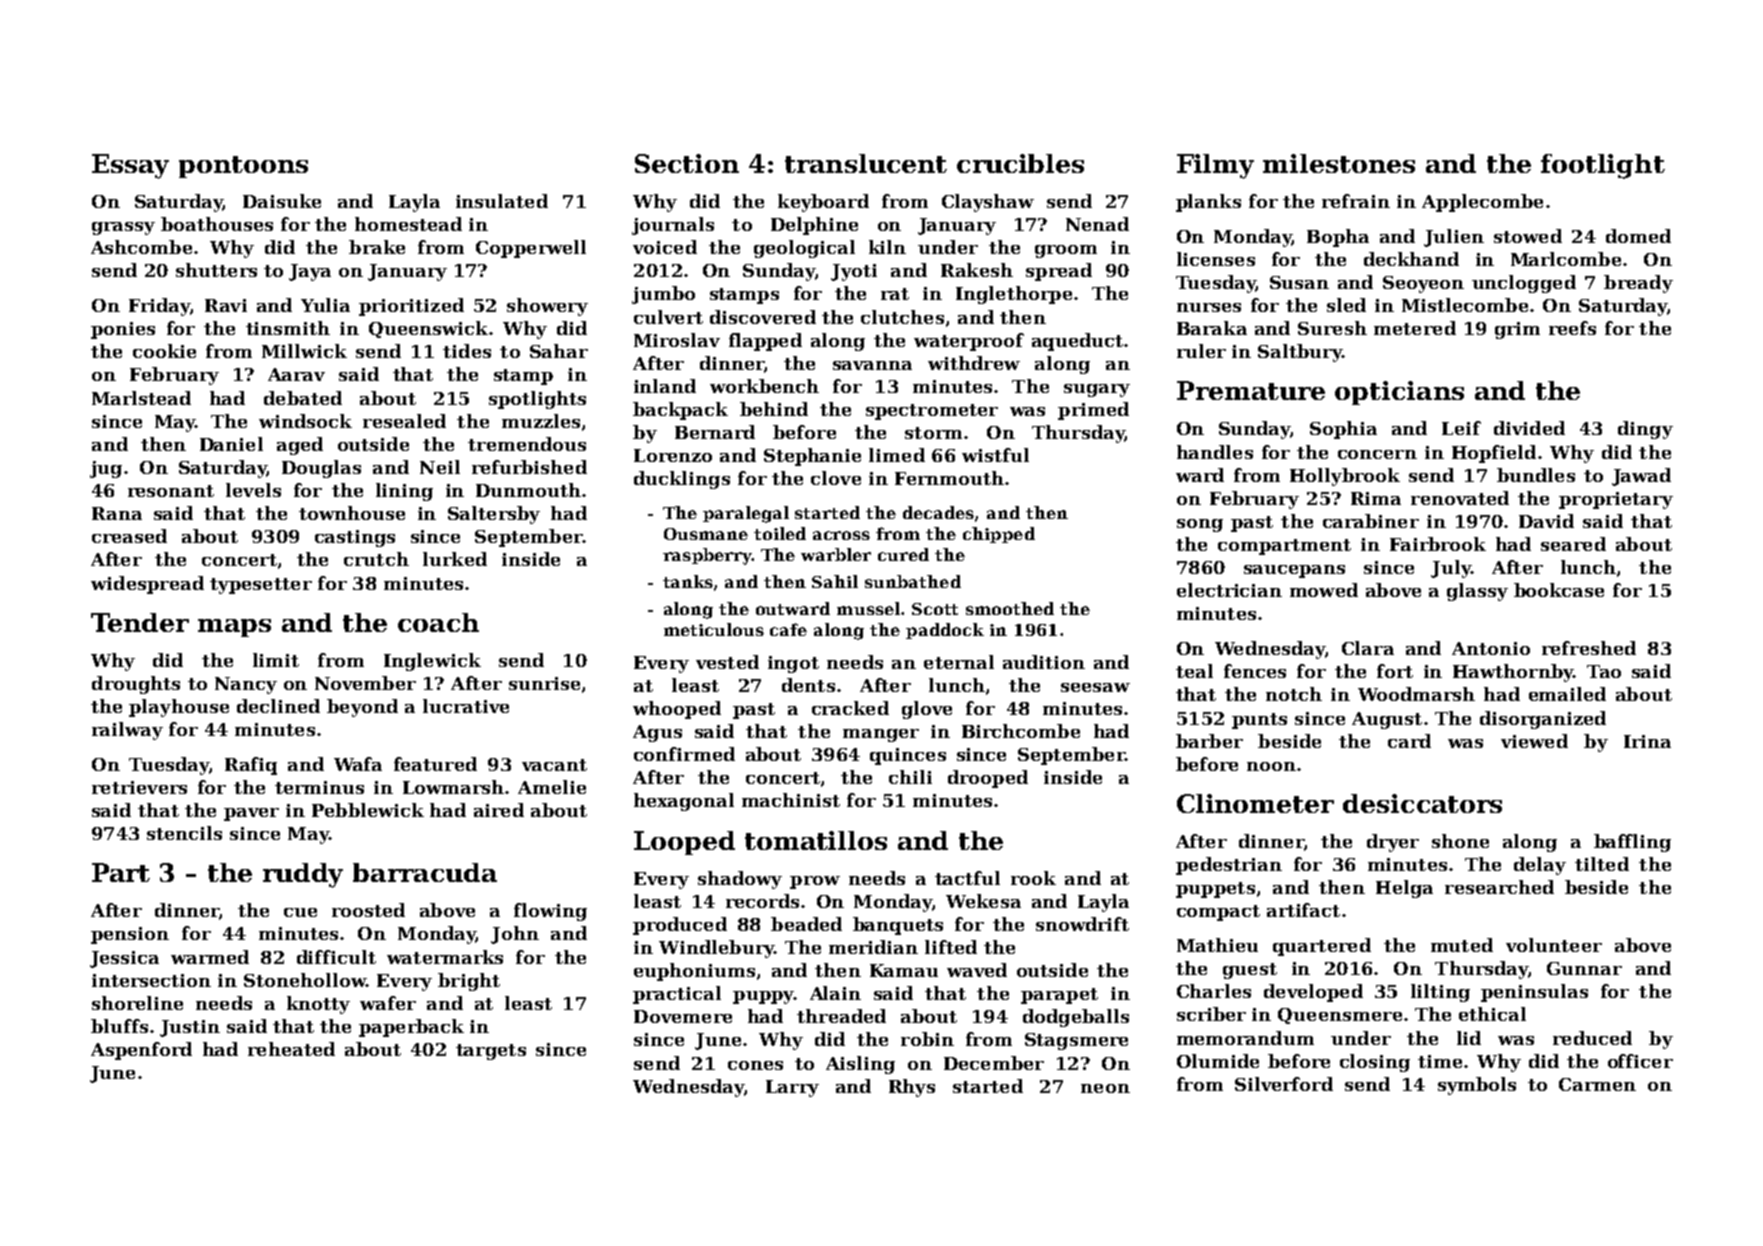  What do you see at coordinates (365, 683) in the document?
I see `November` at bounding box center [365, 683].
